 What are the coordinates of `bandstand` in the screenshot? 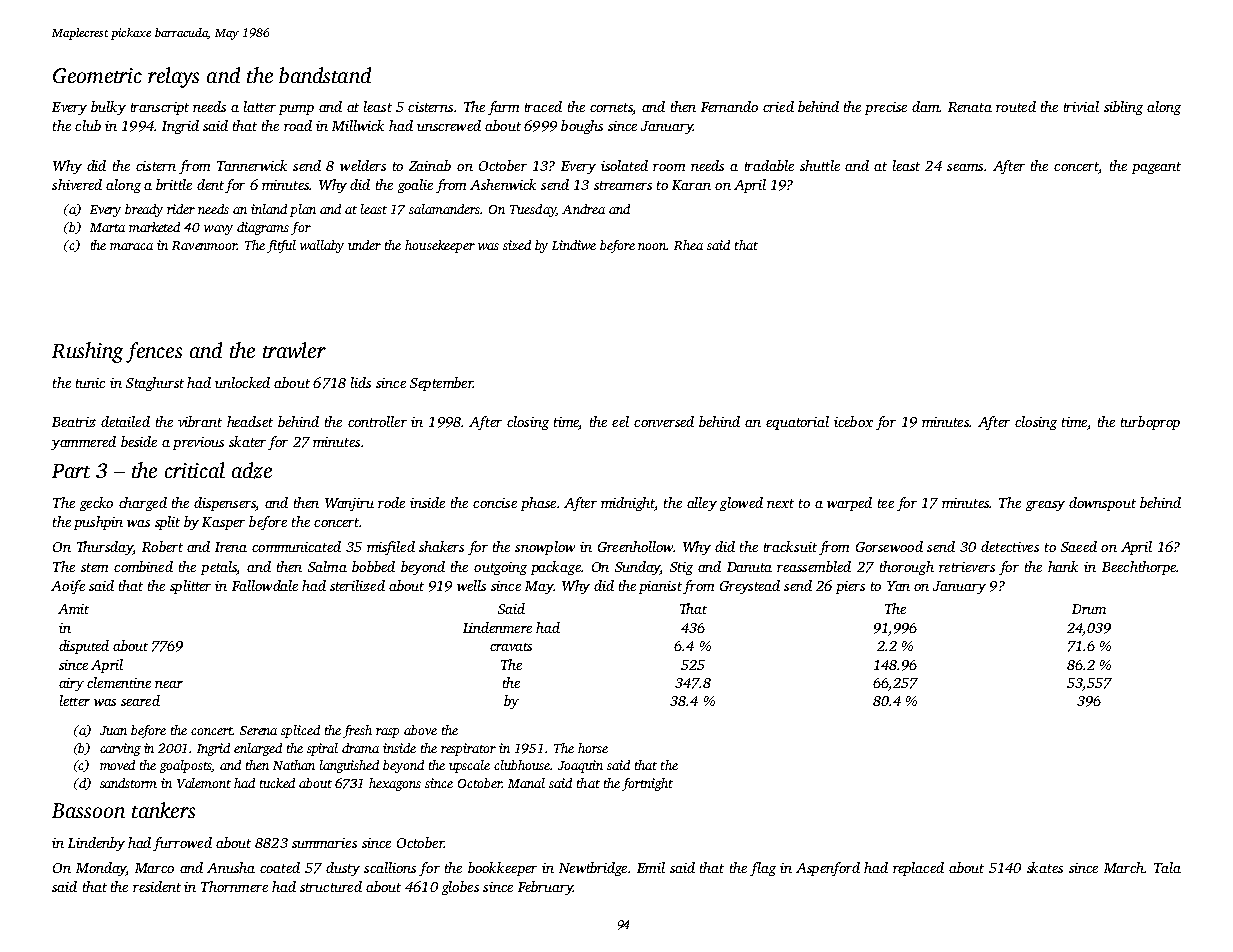 It's located at (325, 75).
